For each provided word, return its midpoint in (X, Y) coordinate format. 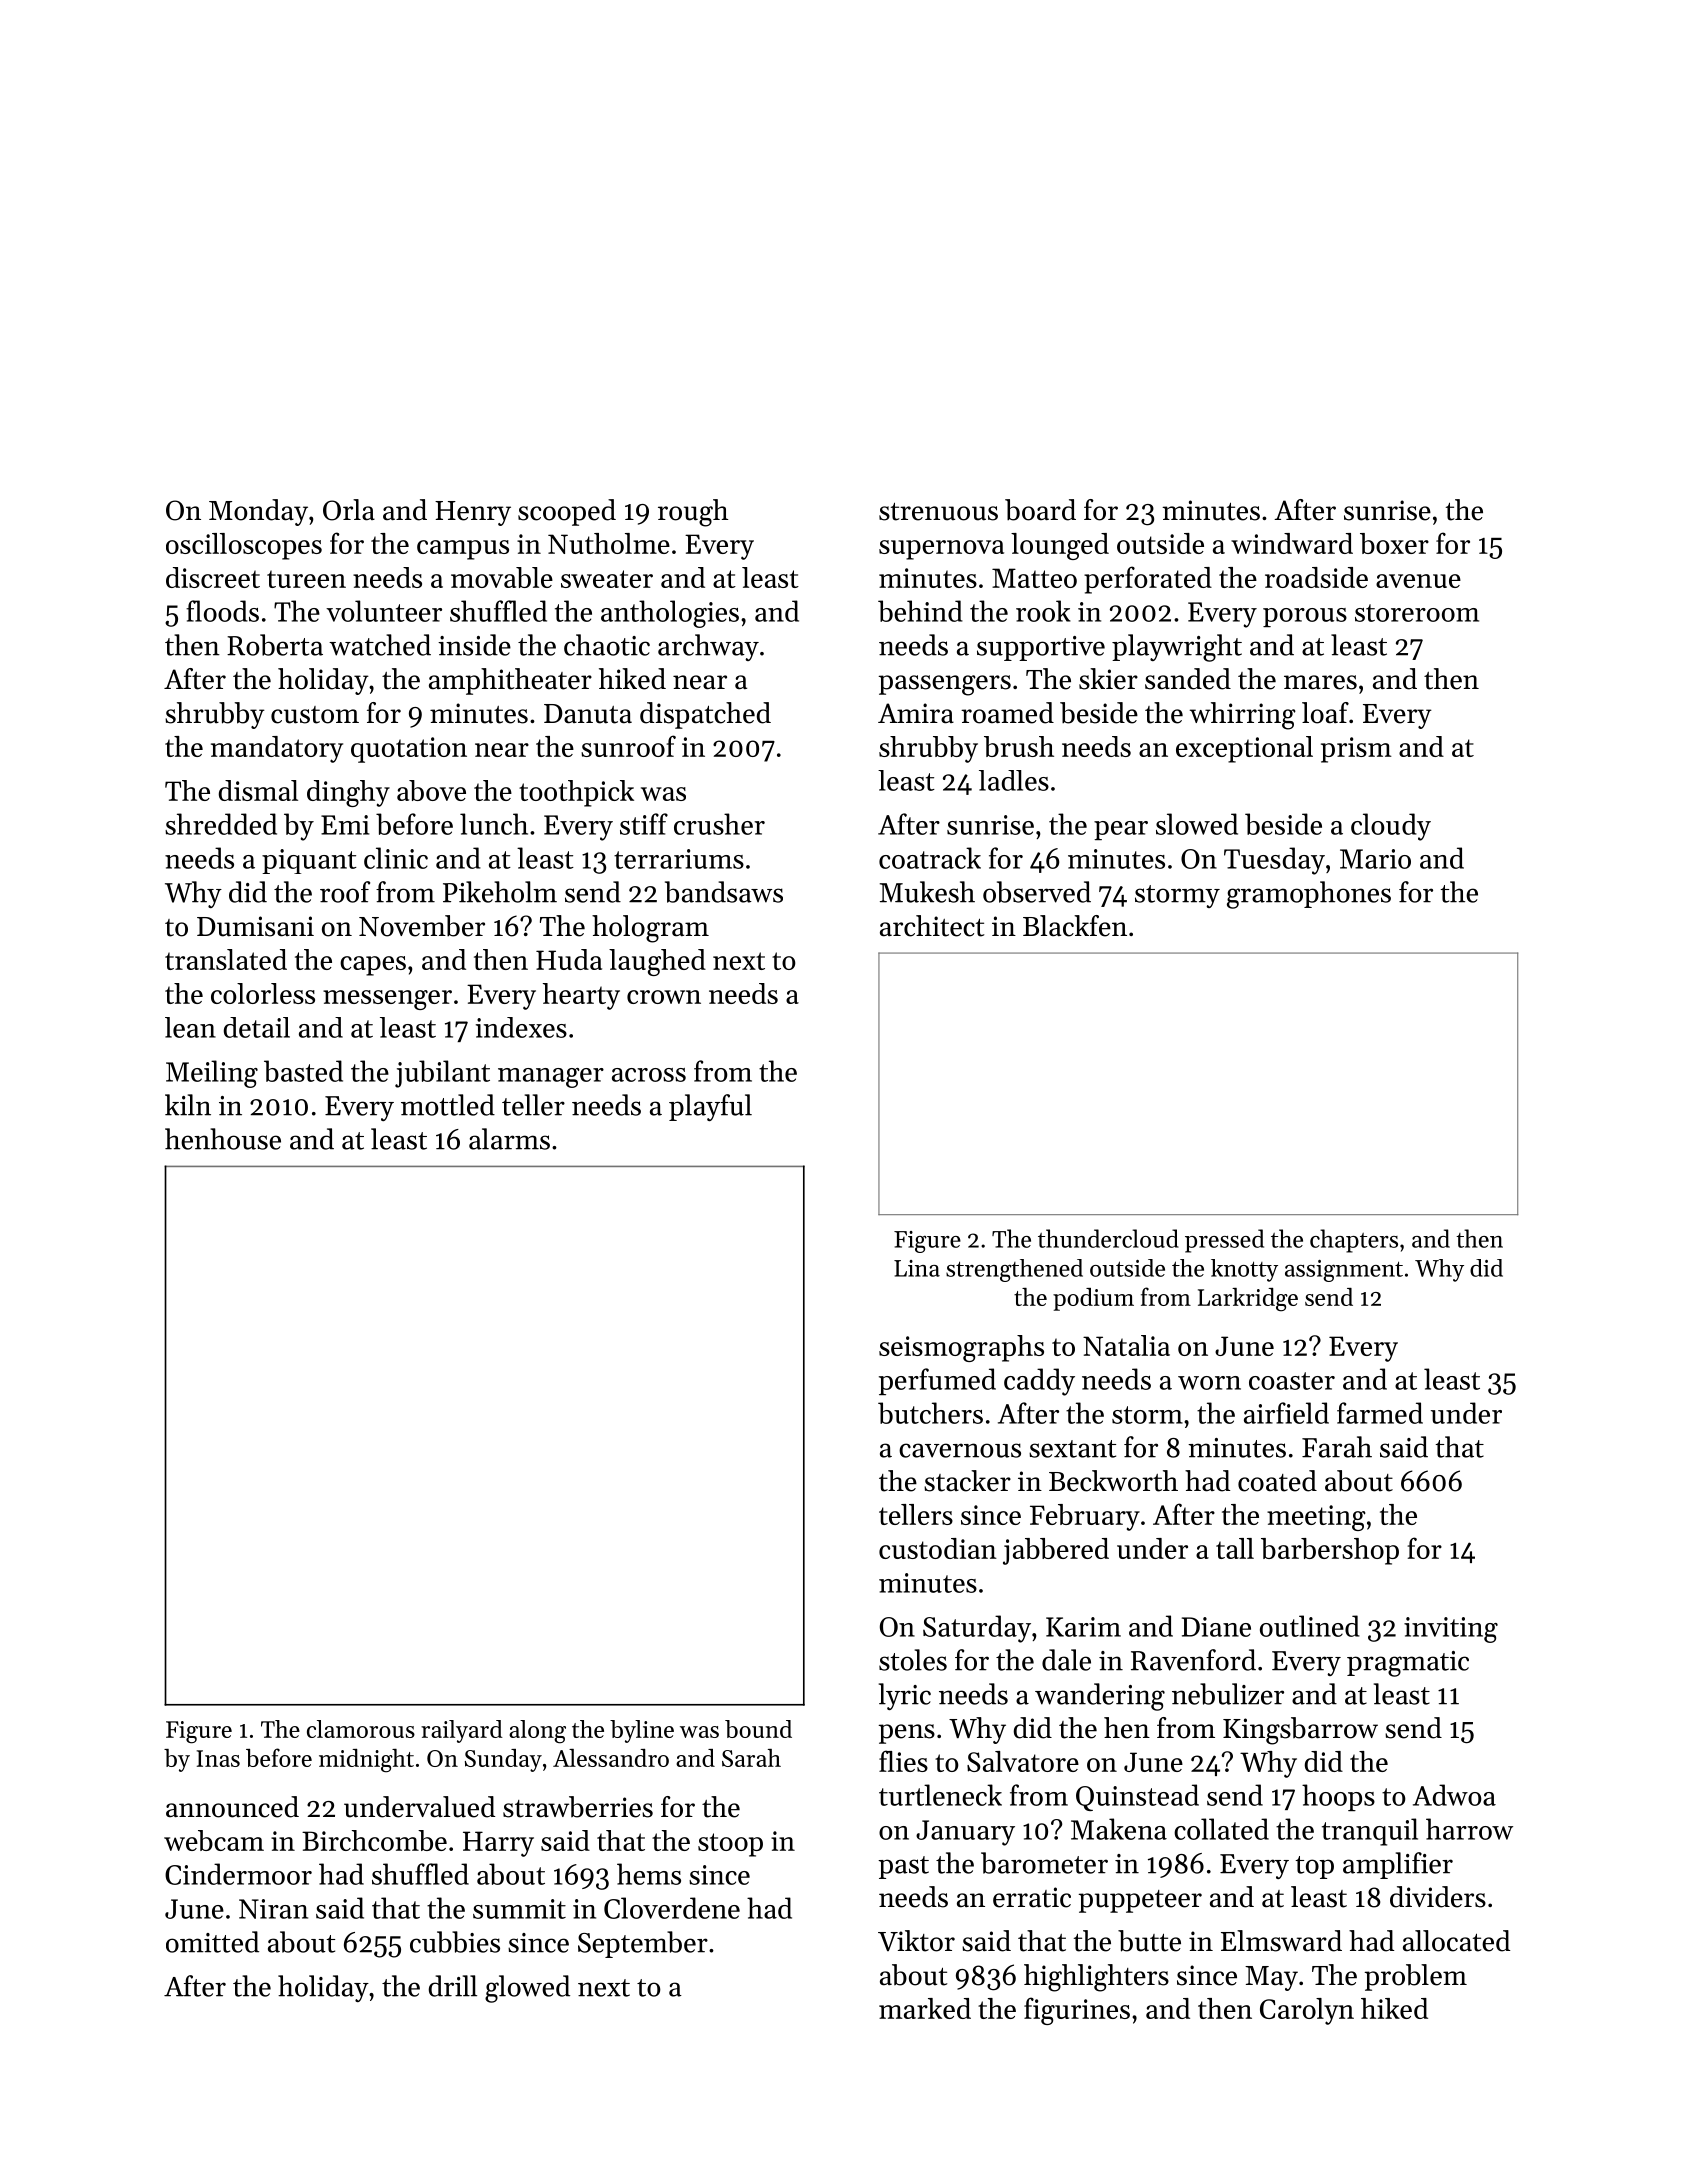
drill (453, 1986)
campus (463, 550)
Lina (917, 1268)
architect (932, 926)
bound (758, 1729)
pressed (1224, 1241)
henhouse (223, 1139)
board (1040, 510)
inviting (1451, 1630)
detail (257, 1027)
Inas (218, 1758)
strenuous (938, 512)
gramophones (1309, 895)
